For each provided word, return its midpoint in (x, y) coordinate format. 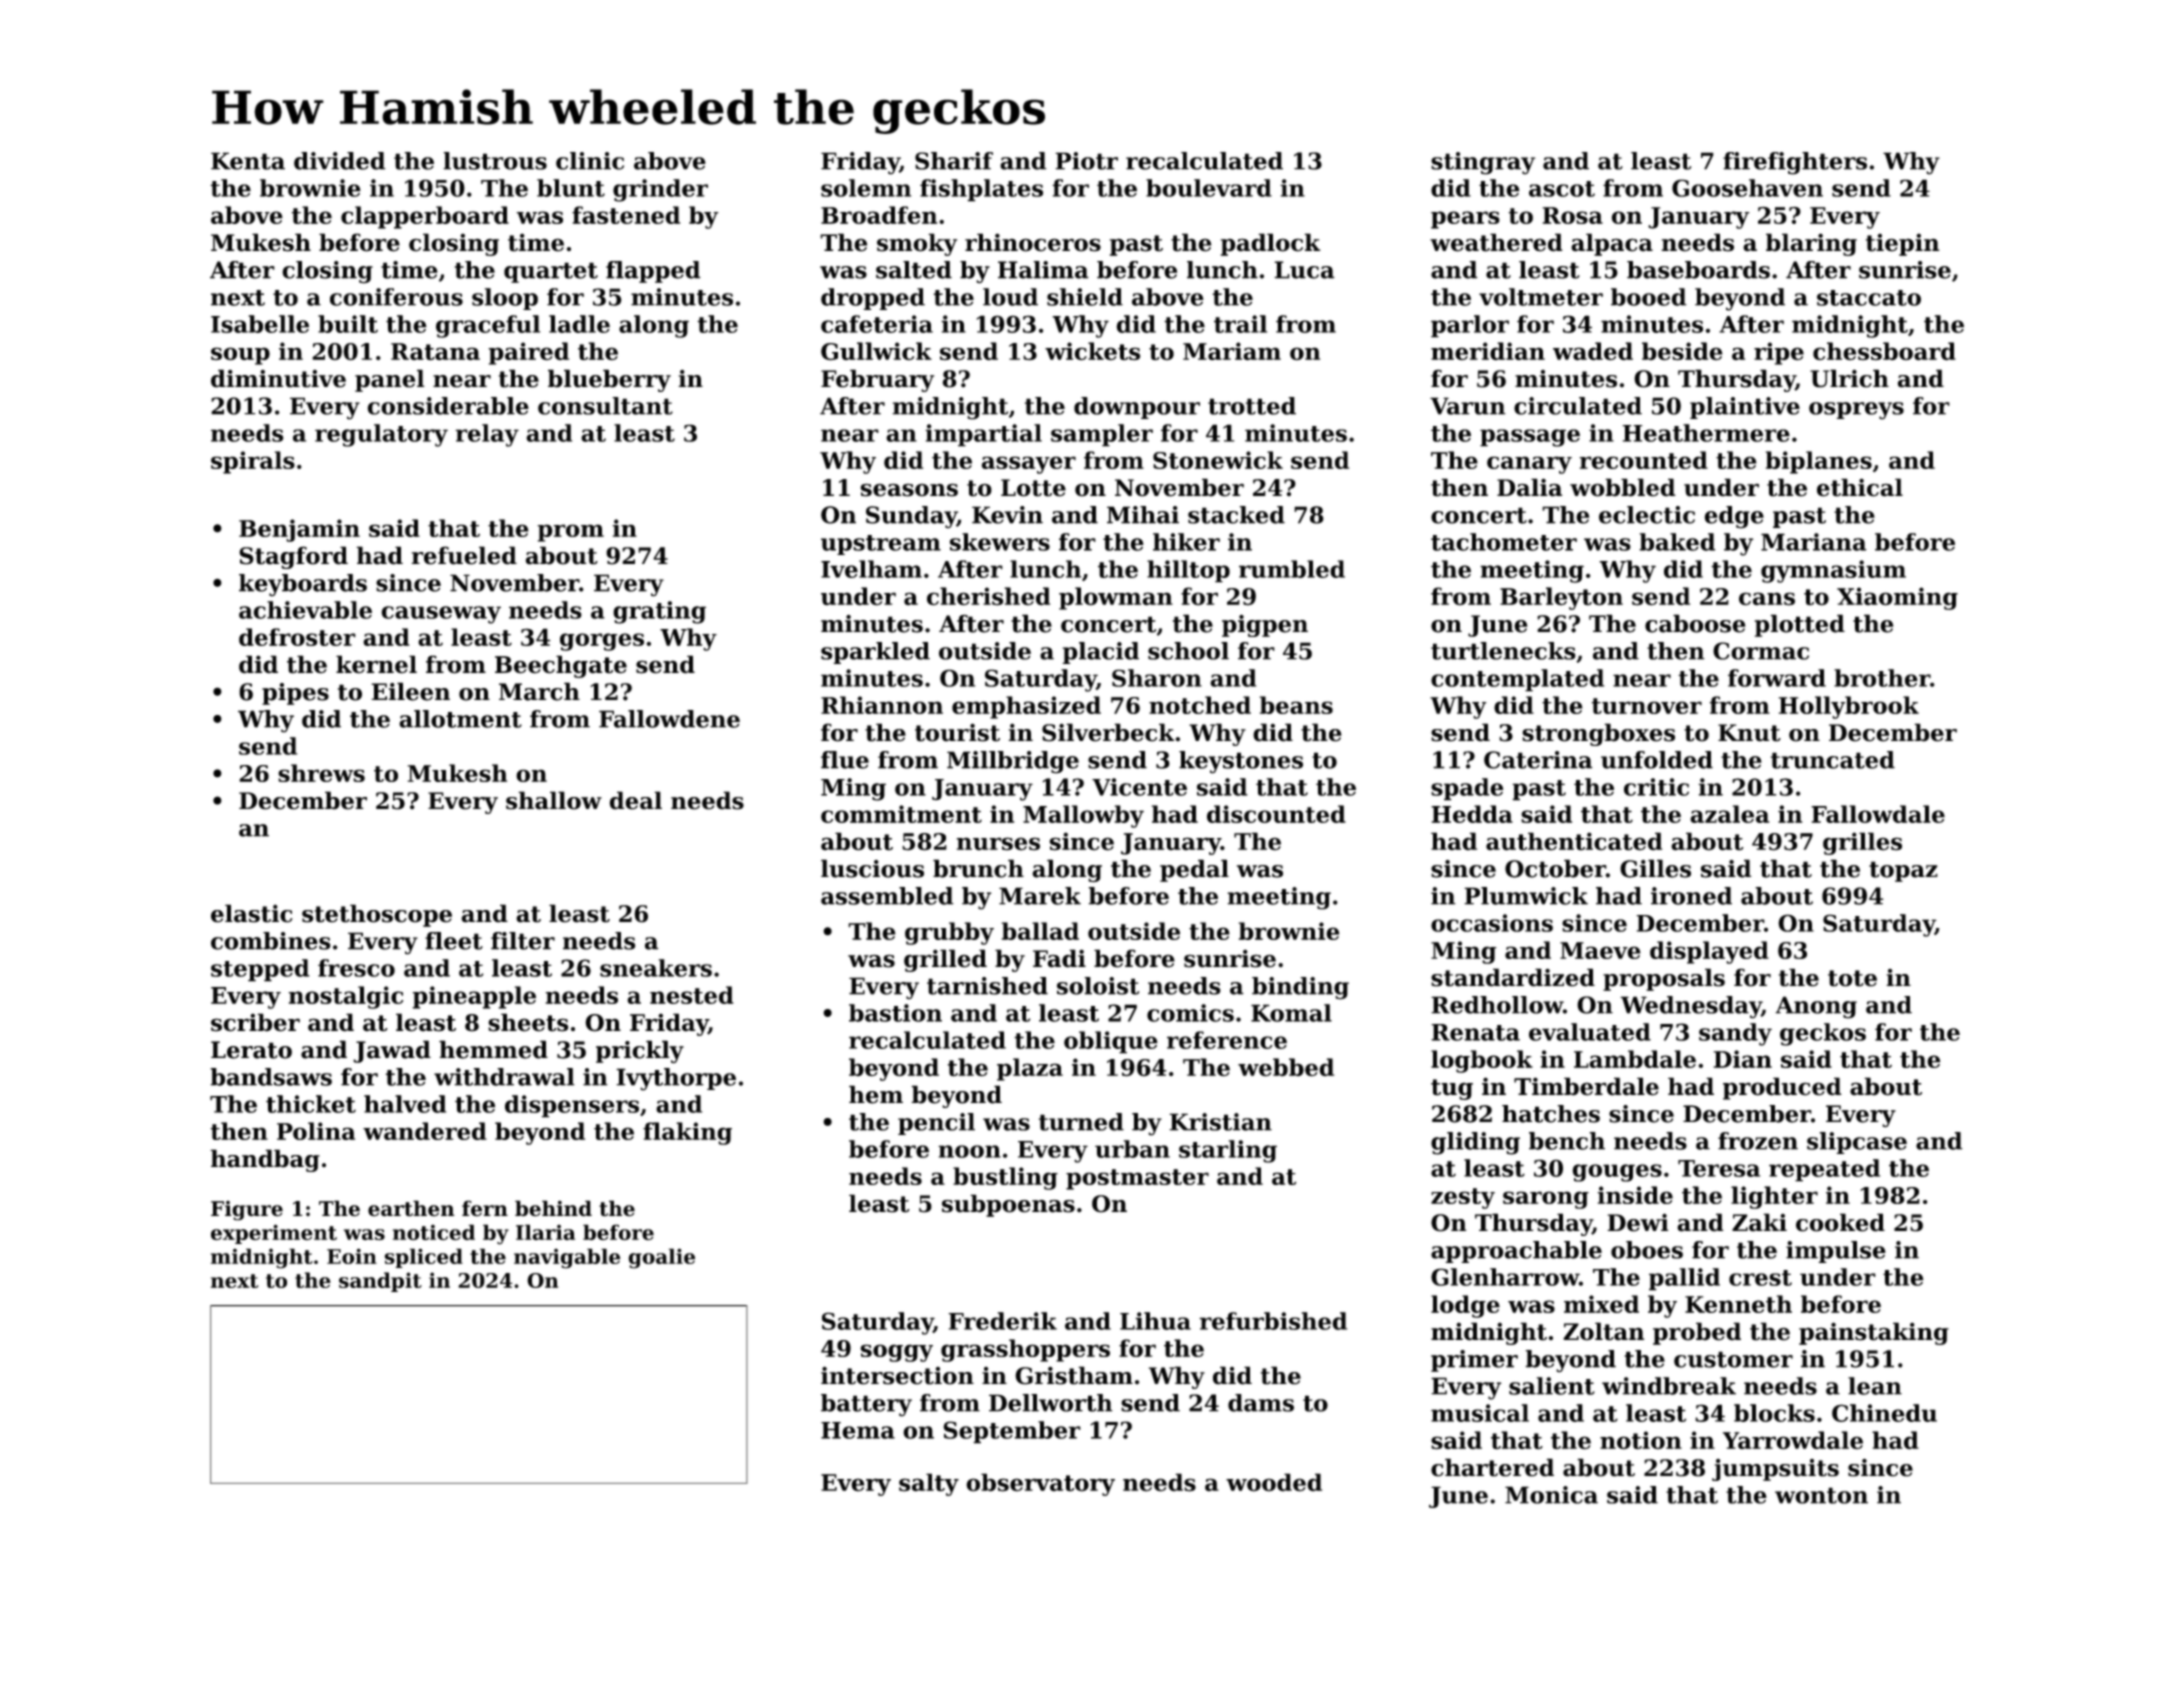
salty (929, 1484)
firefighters (1795, 163)
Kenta (248, 161)
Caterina (1538, 760)
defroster (297, 637)
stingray (1483, 163)
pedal (1194, 870)
